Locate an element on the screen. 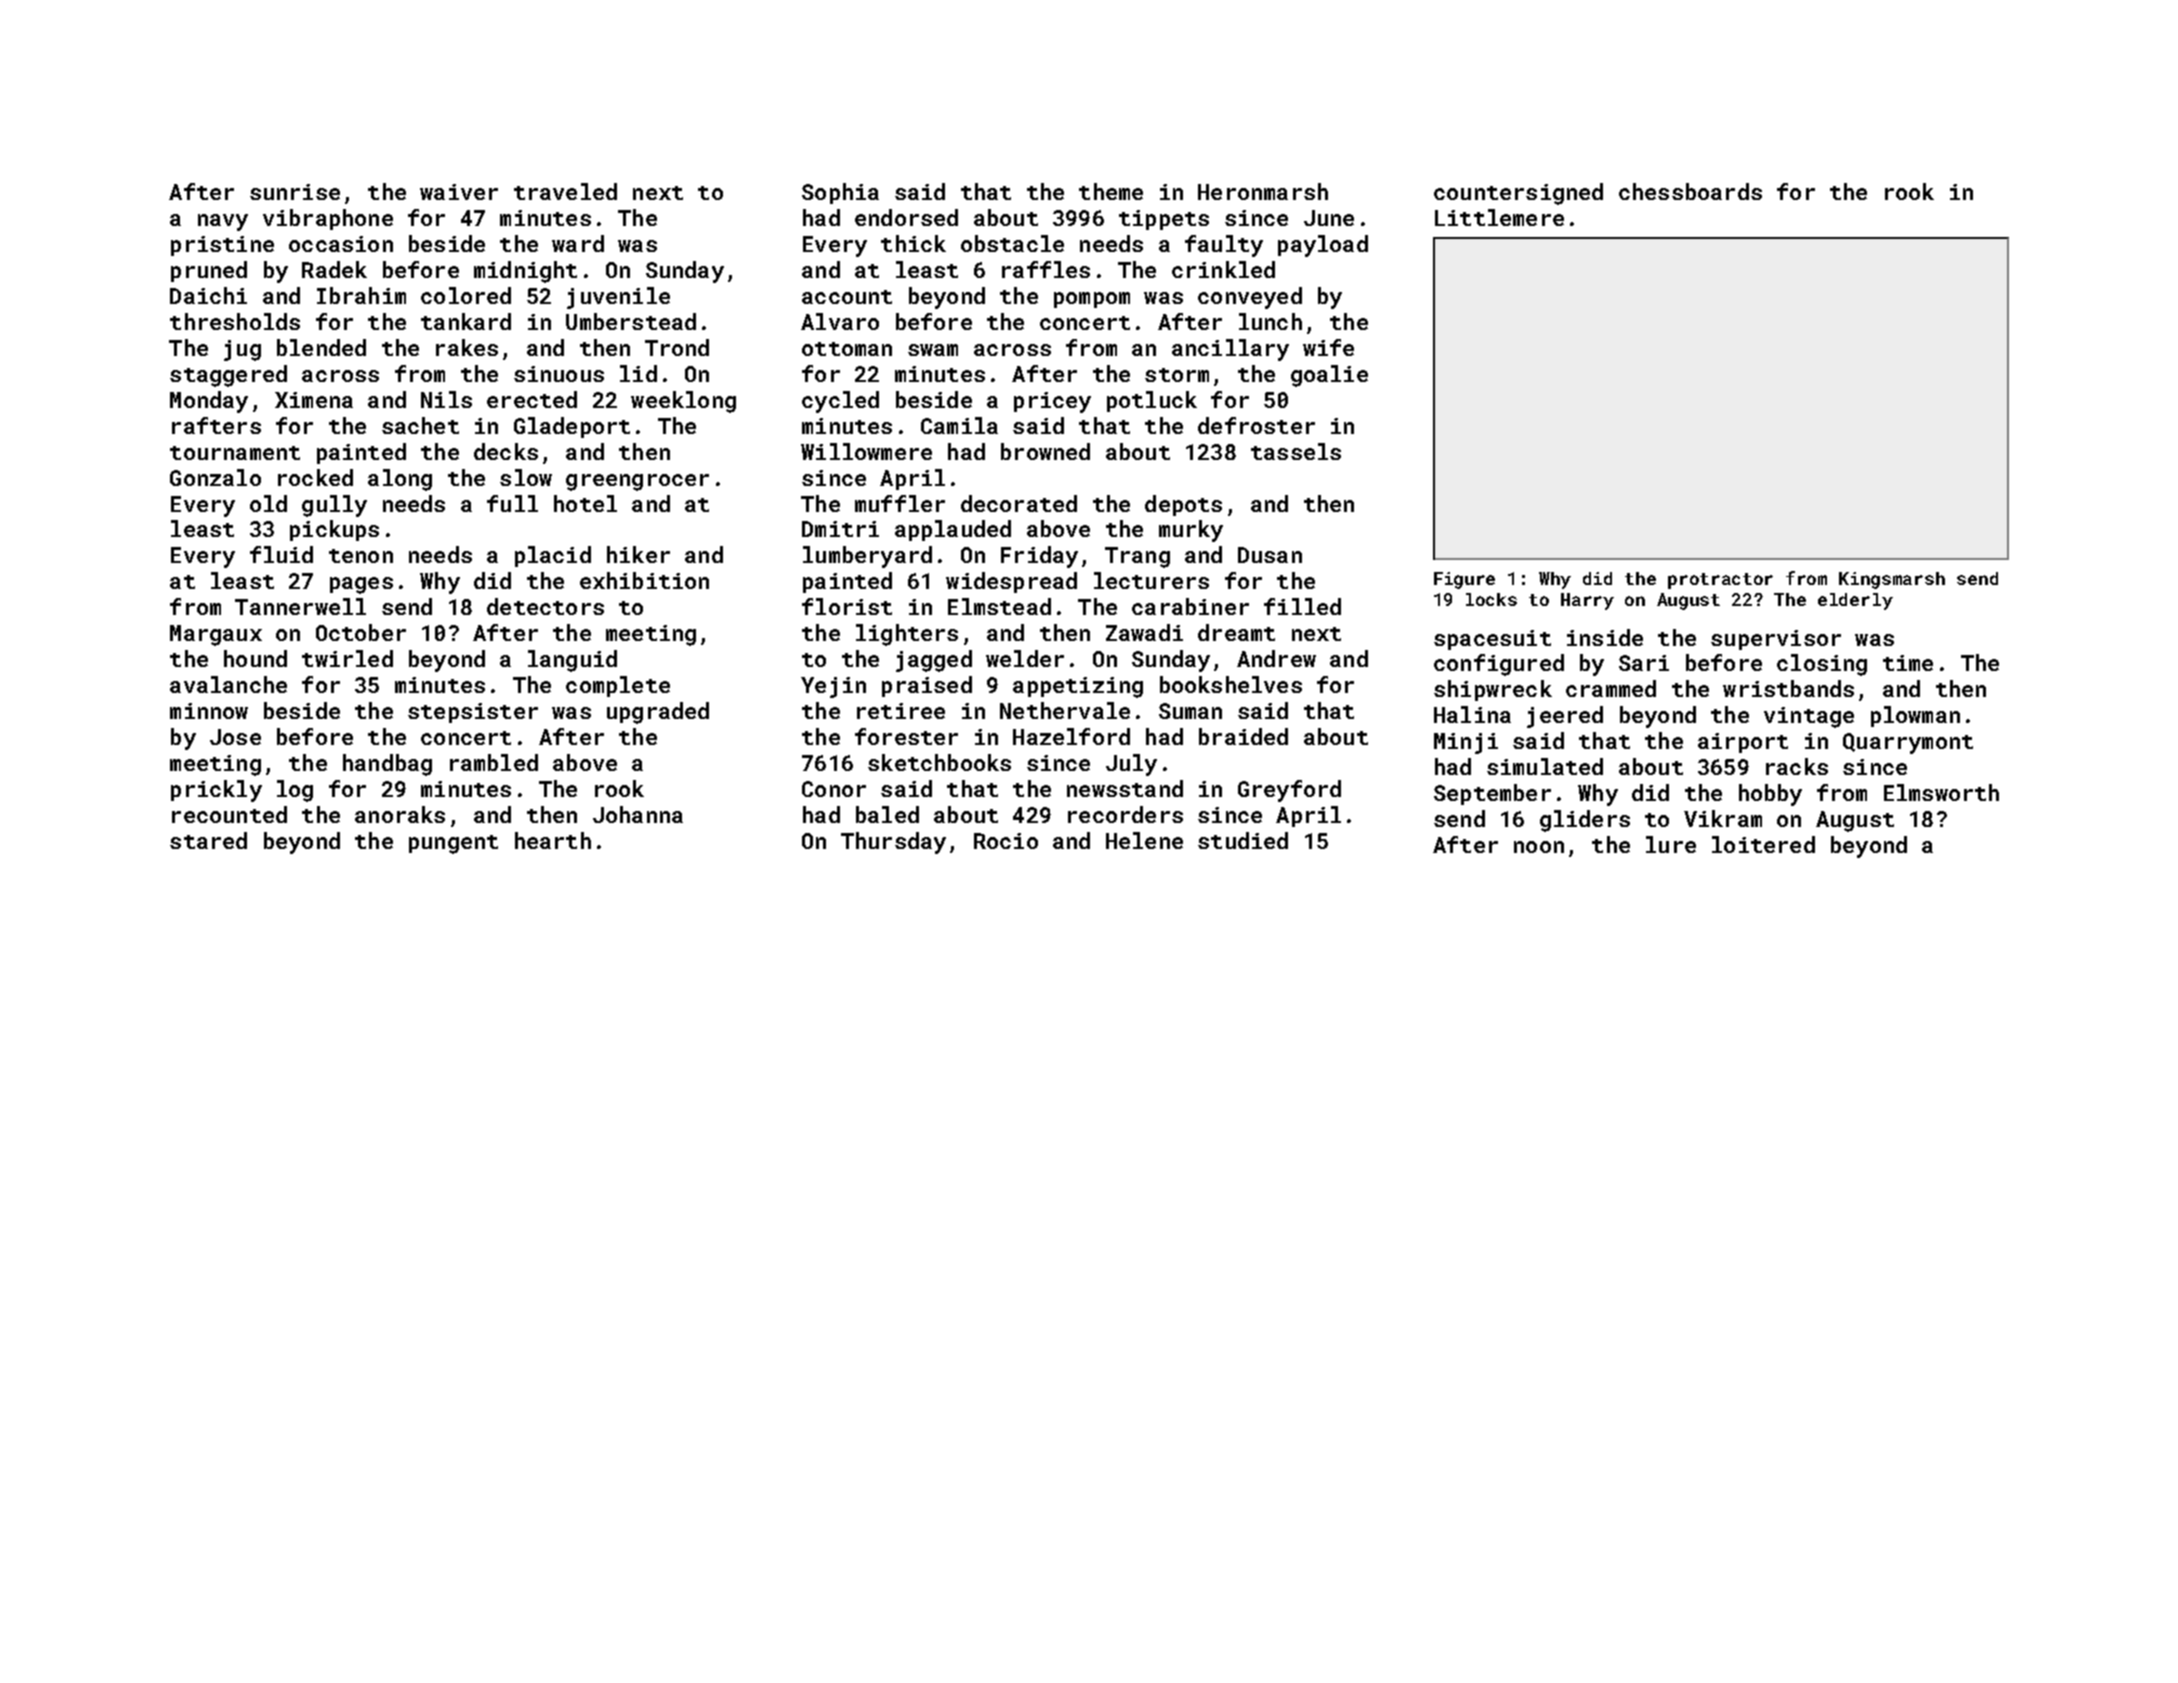 Image resolution: width=2178 pixels, height=1683 pixels. placid is located at coordinates (553, 556).
